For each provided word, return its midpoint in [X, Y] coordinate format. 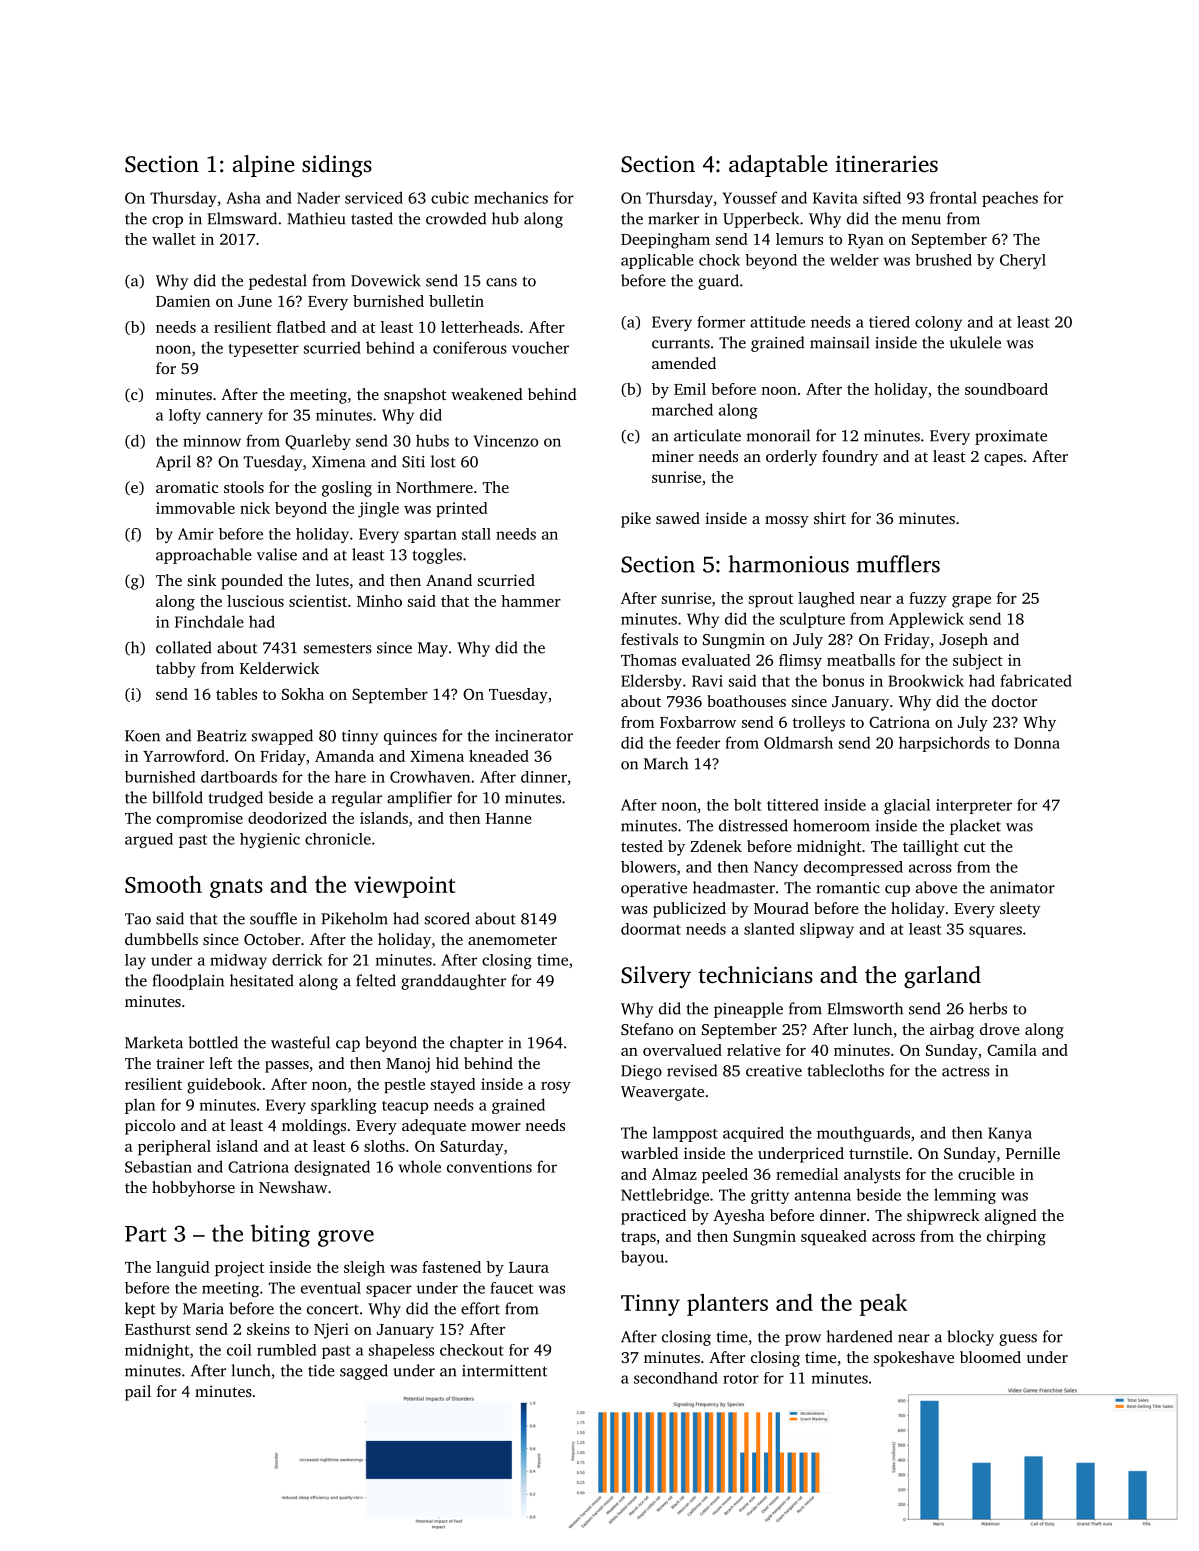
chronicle [338, 839]
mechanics [511, 197]
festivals [649, 639]
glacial [907, 806]
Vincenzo [506, 441]
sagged [364, 1372]
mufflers [898, 564]
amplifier [419, 799]
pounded [252, 582]
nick [255, 508]
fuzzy [928, 600]
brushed [943, 260]
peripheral [174, 1148]
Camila [1012, 1050]
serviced [374, 197]
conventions [489, 1167]
